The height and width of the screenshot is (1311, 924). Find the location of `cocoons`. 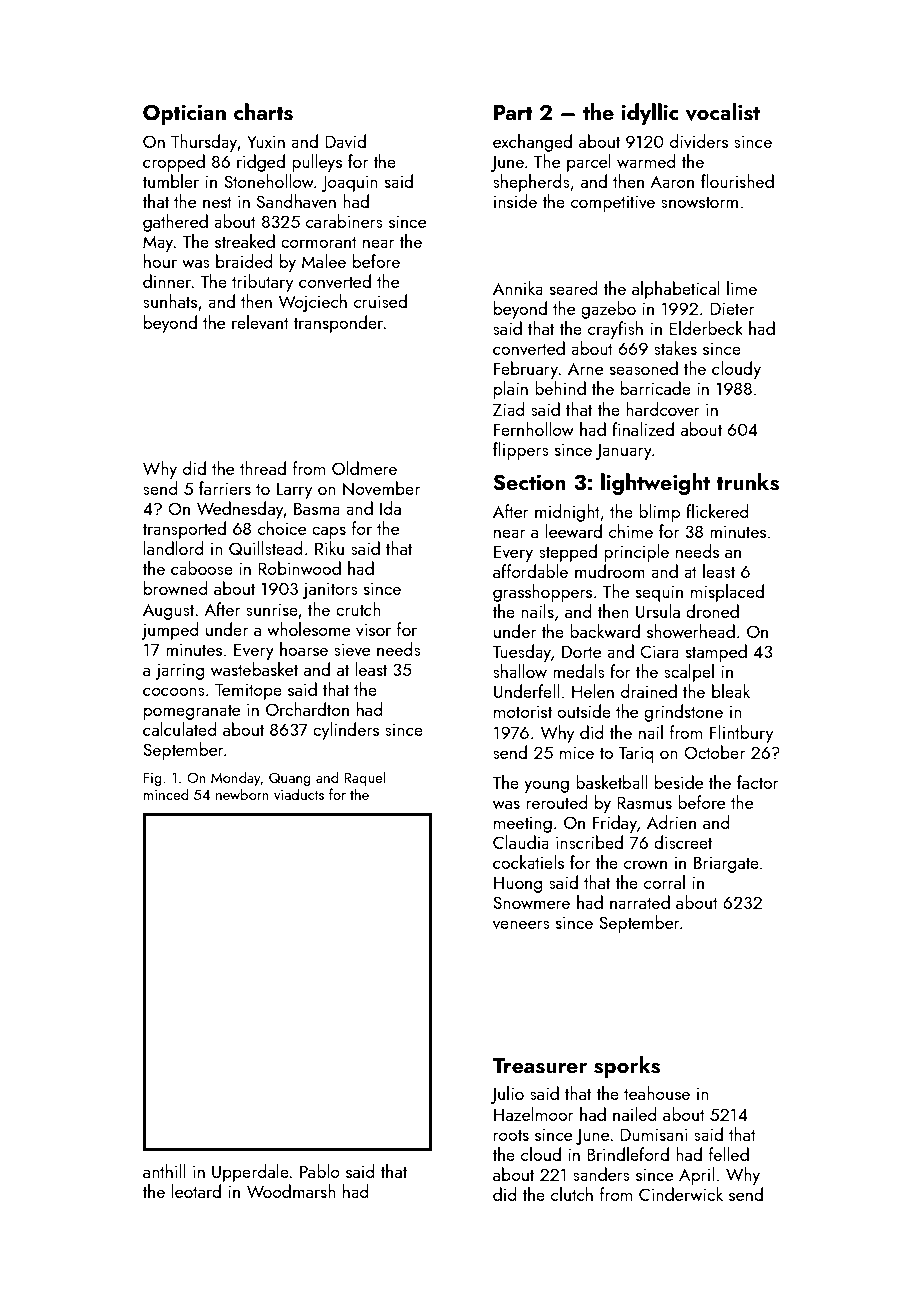

cocoons is located at coordinates (174, 691).
